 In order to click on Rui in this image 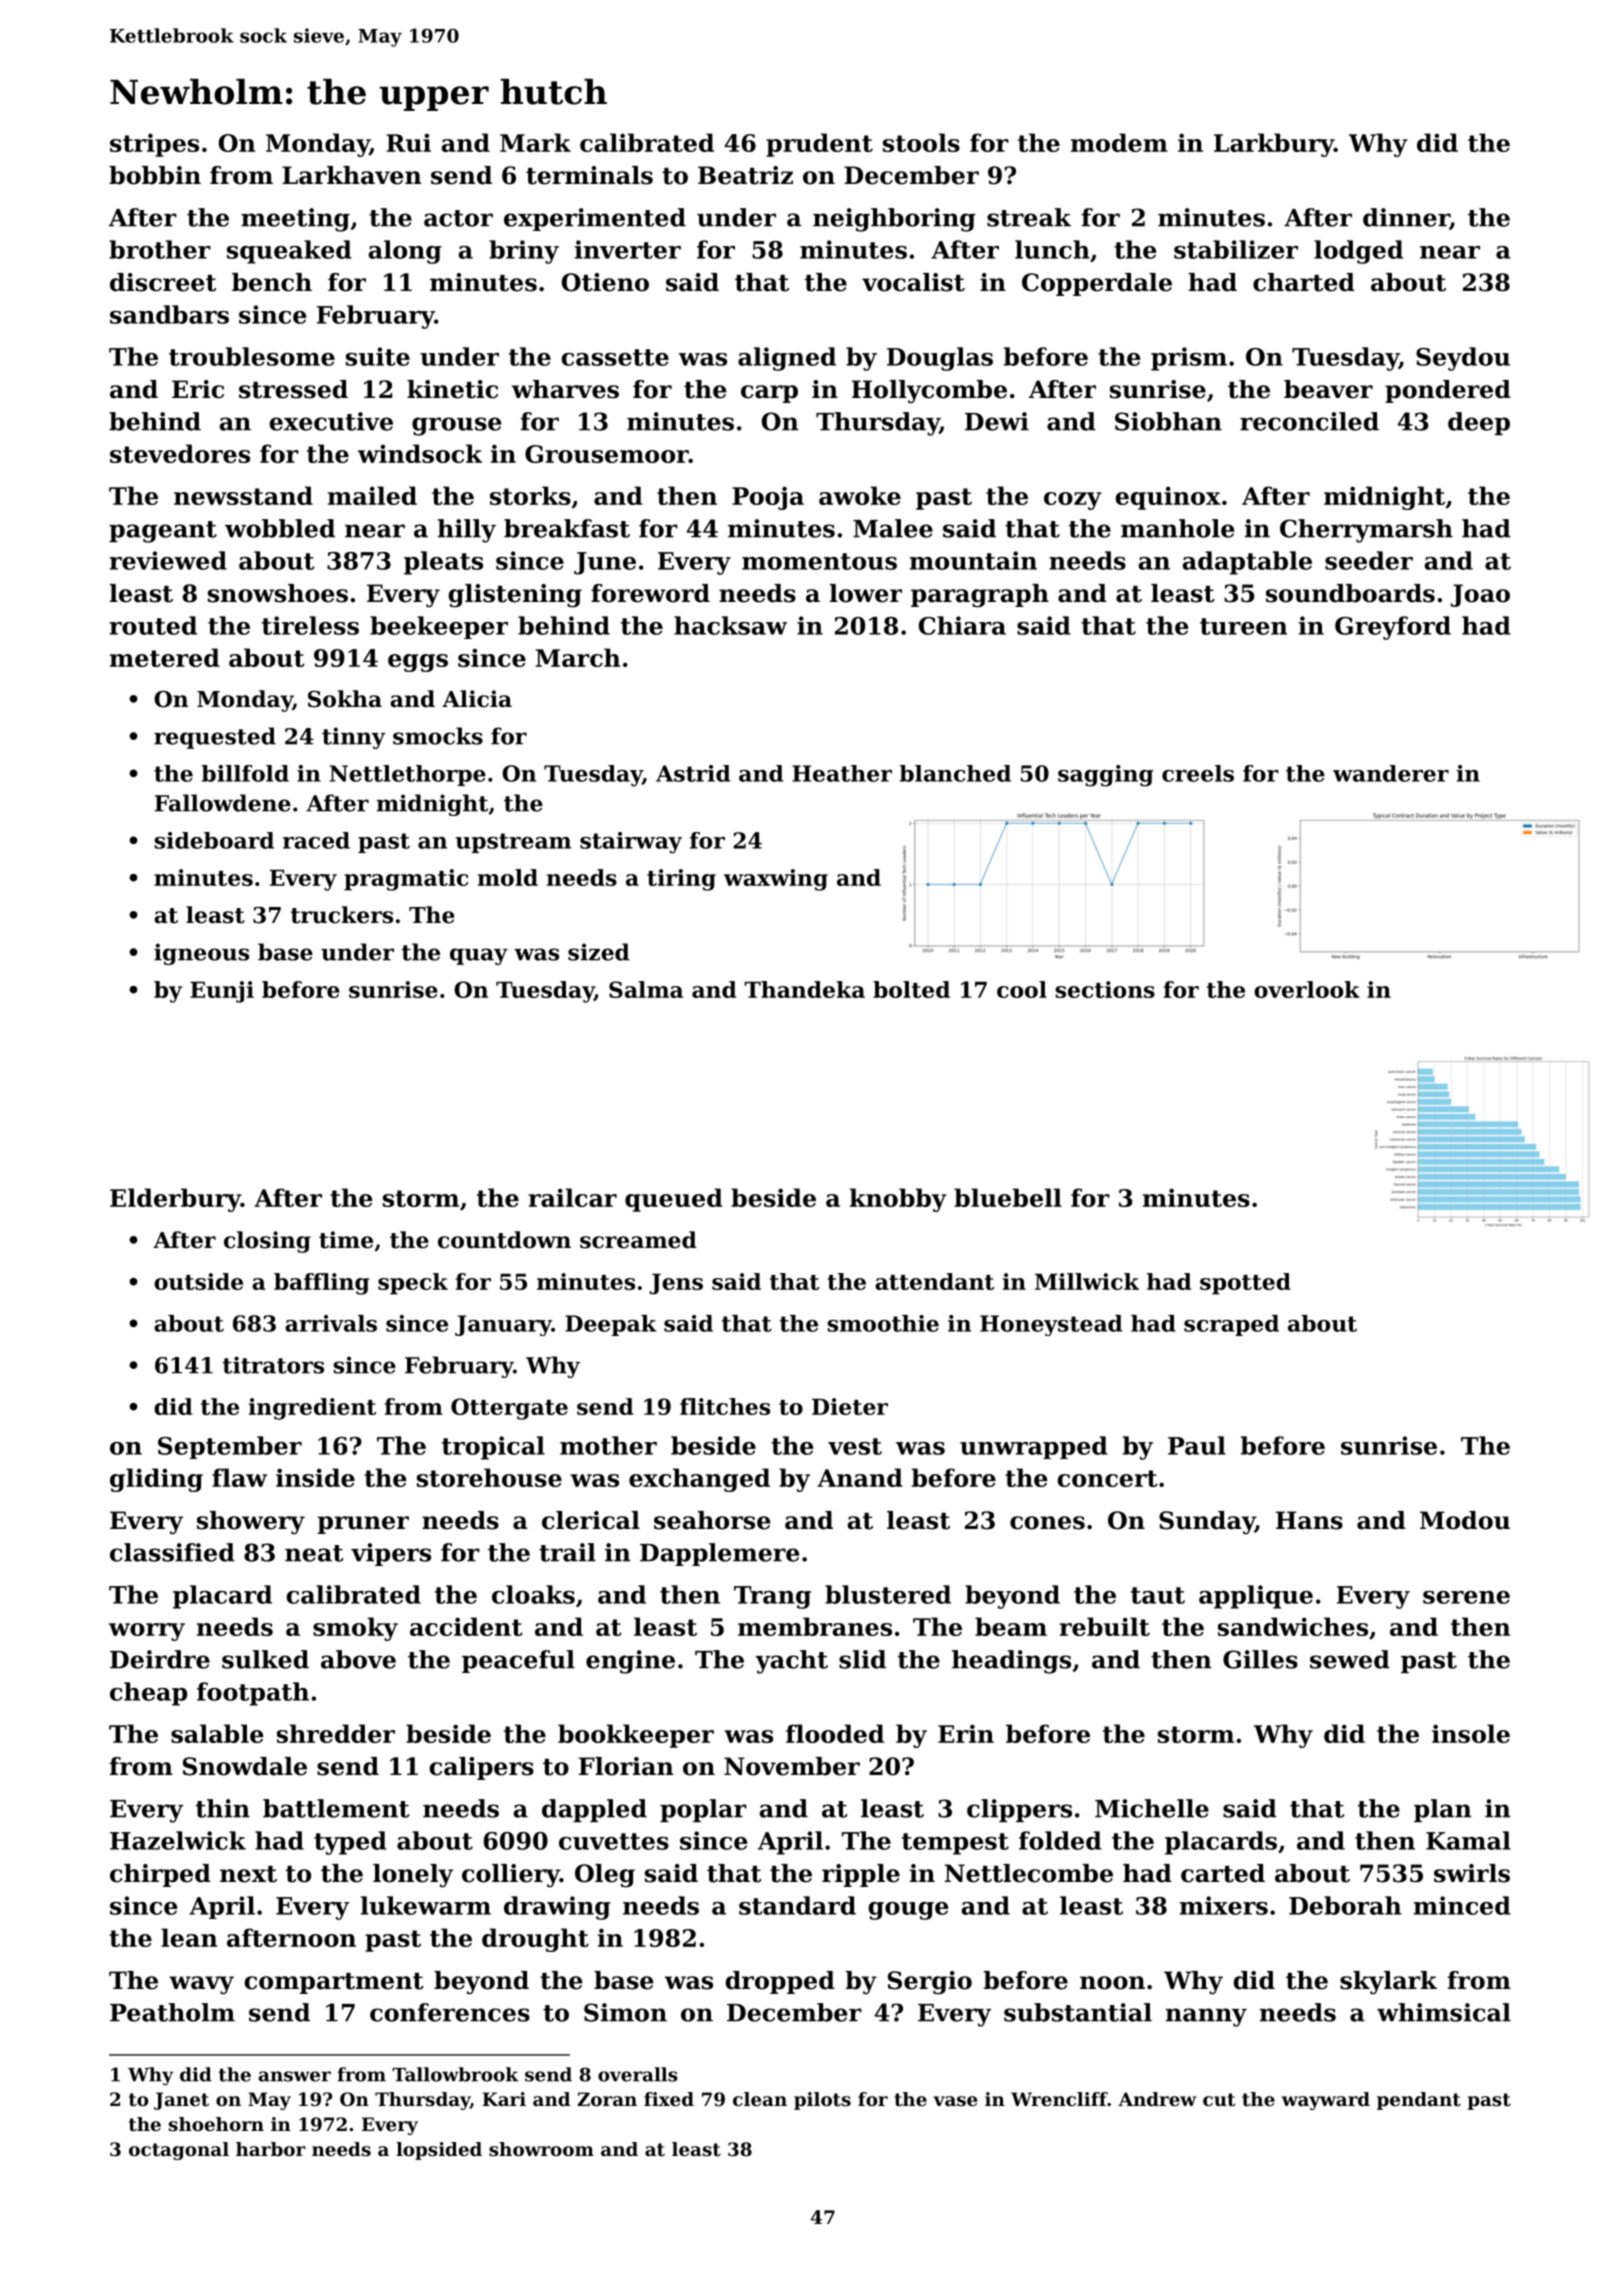, I will do `click(408, 142)`.
